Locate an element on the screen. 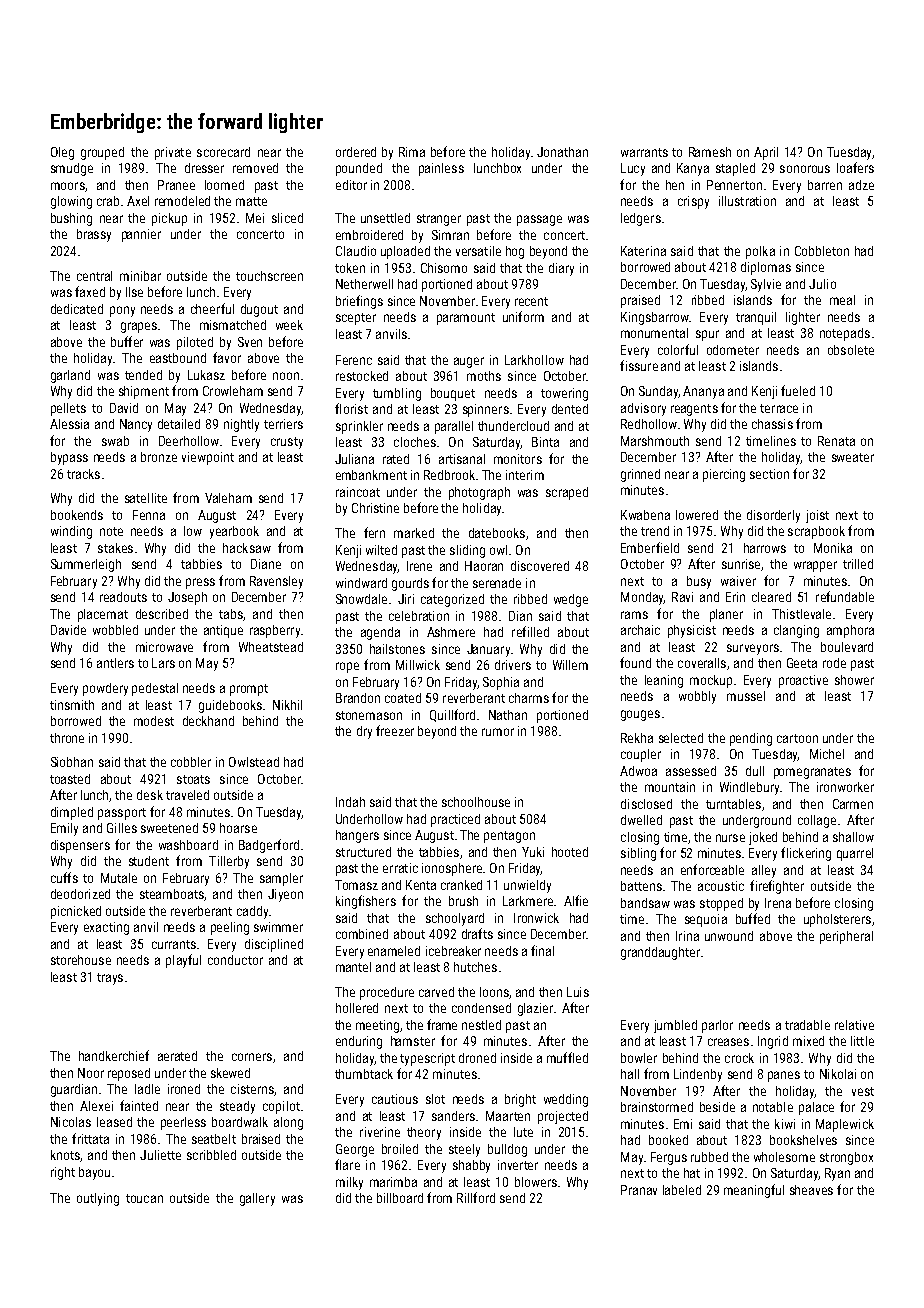 The height and width of the screenshot is (1308, 924). bookends is located at coordinates (77, 515).
